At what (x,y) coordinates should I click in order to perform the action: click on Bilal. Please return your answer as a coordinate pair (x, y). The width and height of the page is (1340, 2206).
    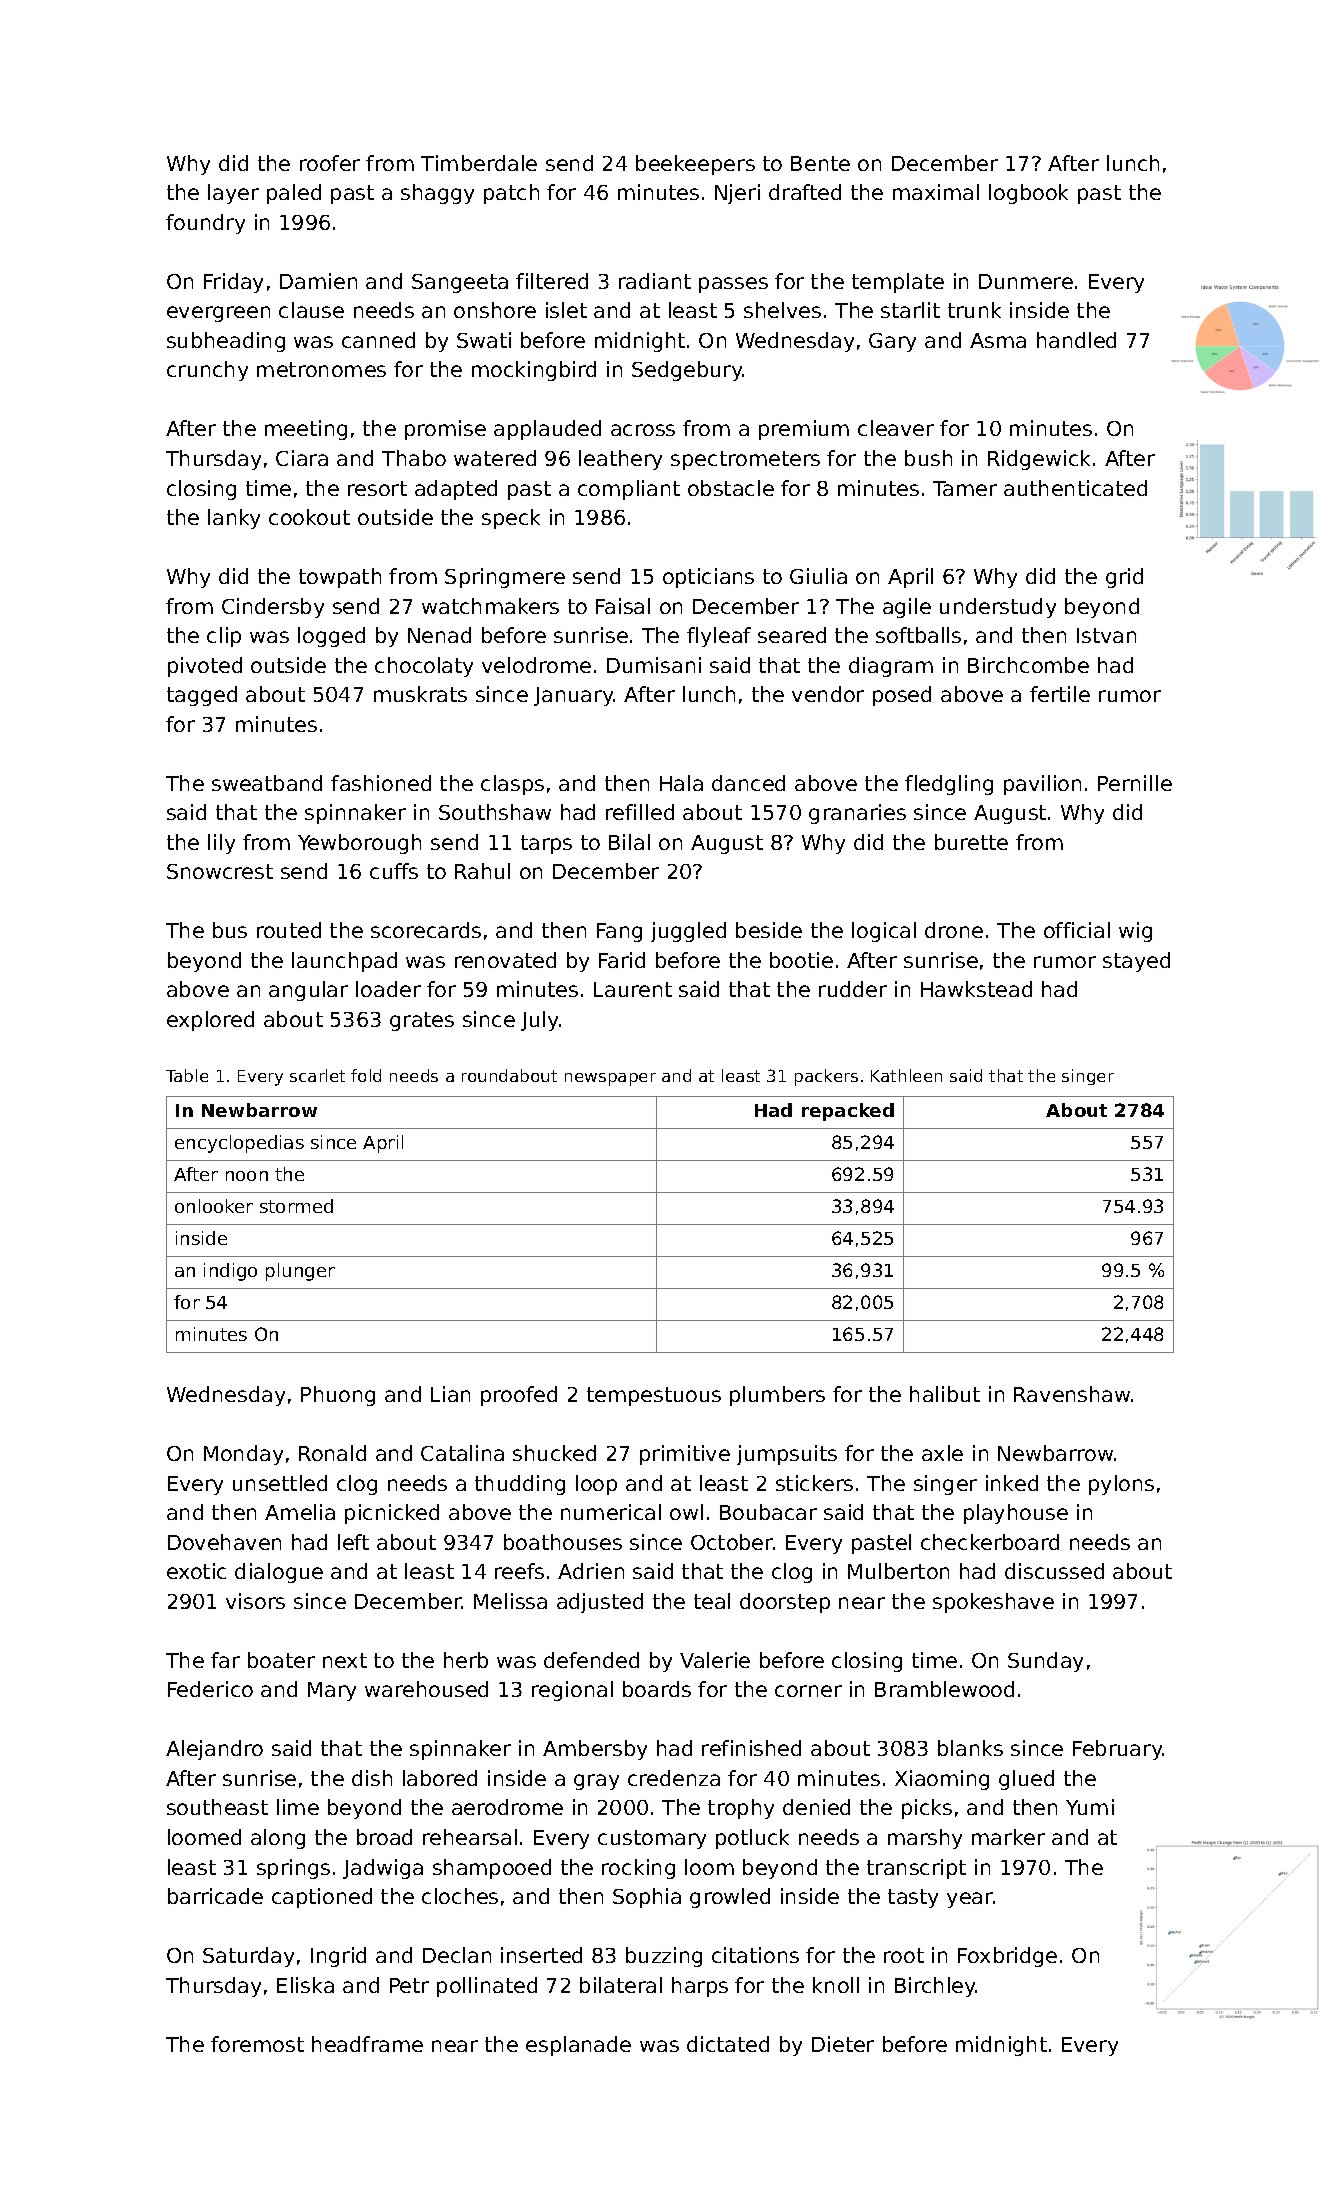
    Looking at the image, I should click on (629, 842).
